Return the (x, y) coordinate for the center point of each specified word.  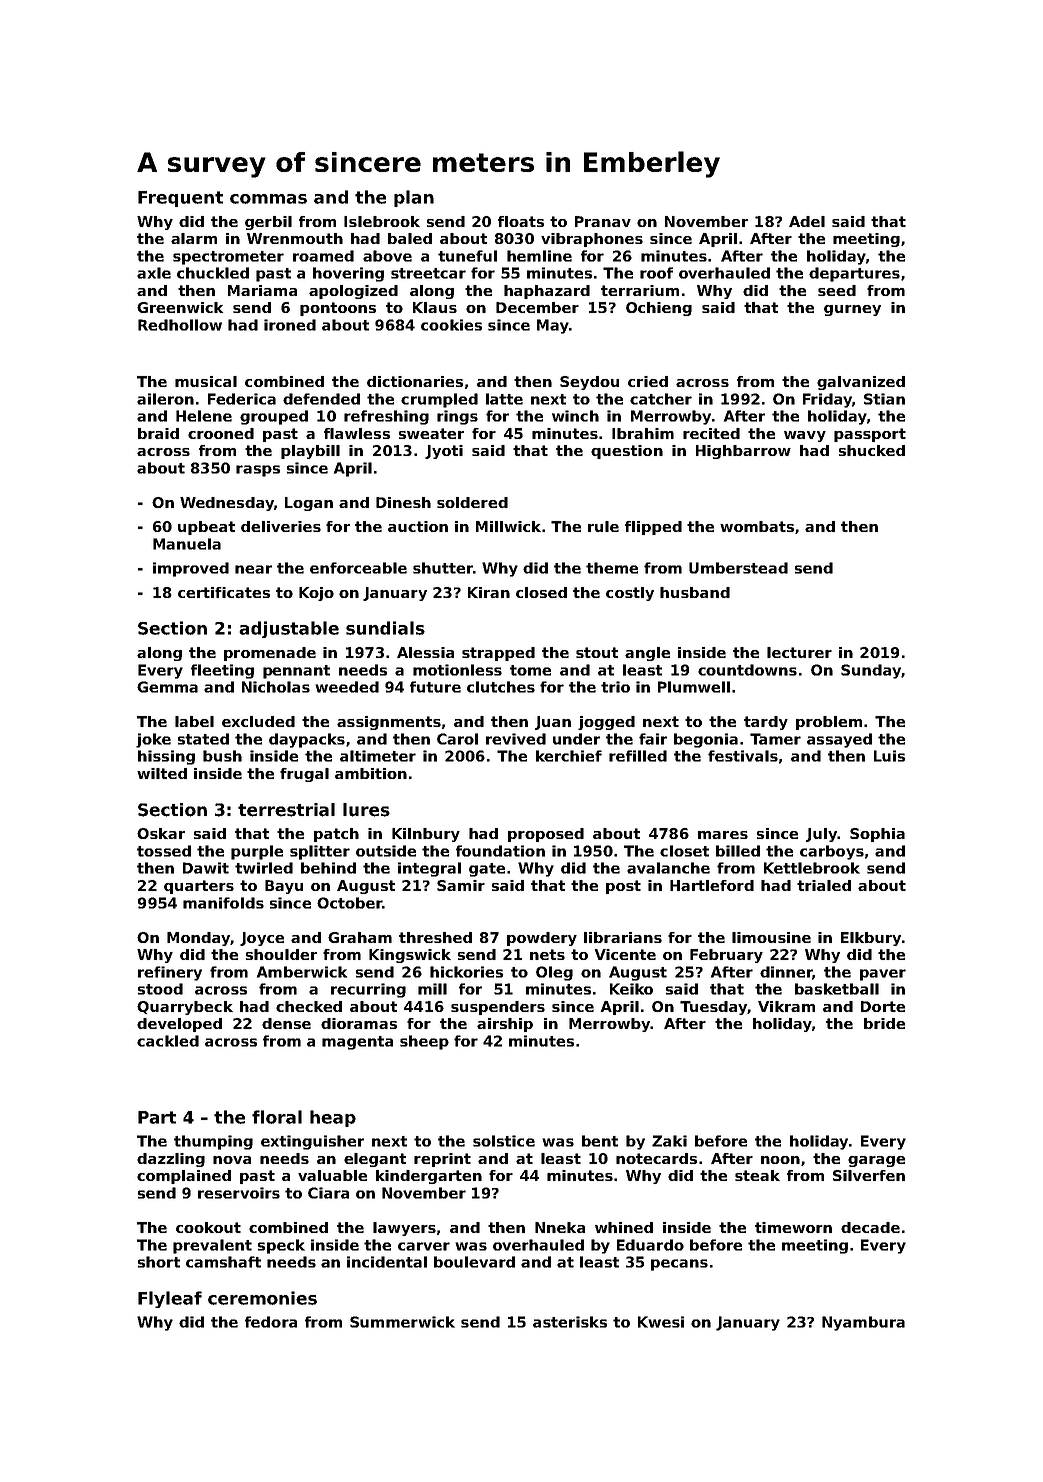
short (159, 1262)
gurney (852, 310)
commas (268, 199)
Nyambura (863, 1323)
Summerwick (402, 1322)
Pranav (603, 221)
